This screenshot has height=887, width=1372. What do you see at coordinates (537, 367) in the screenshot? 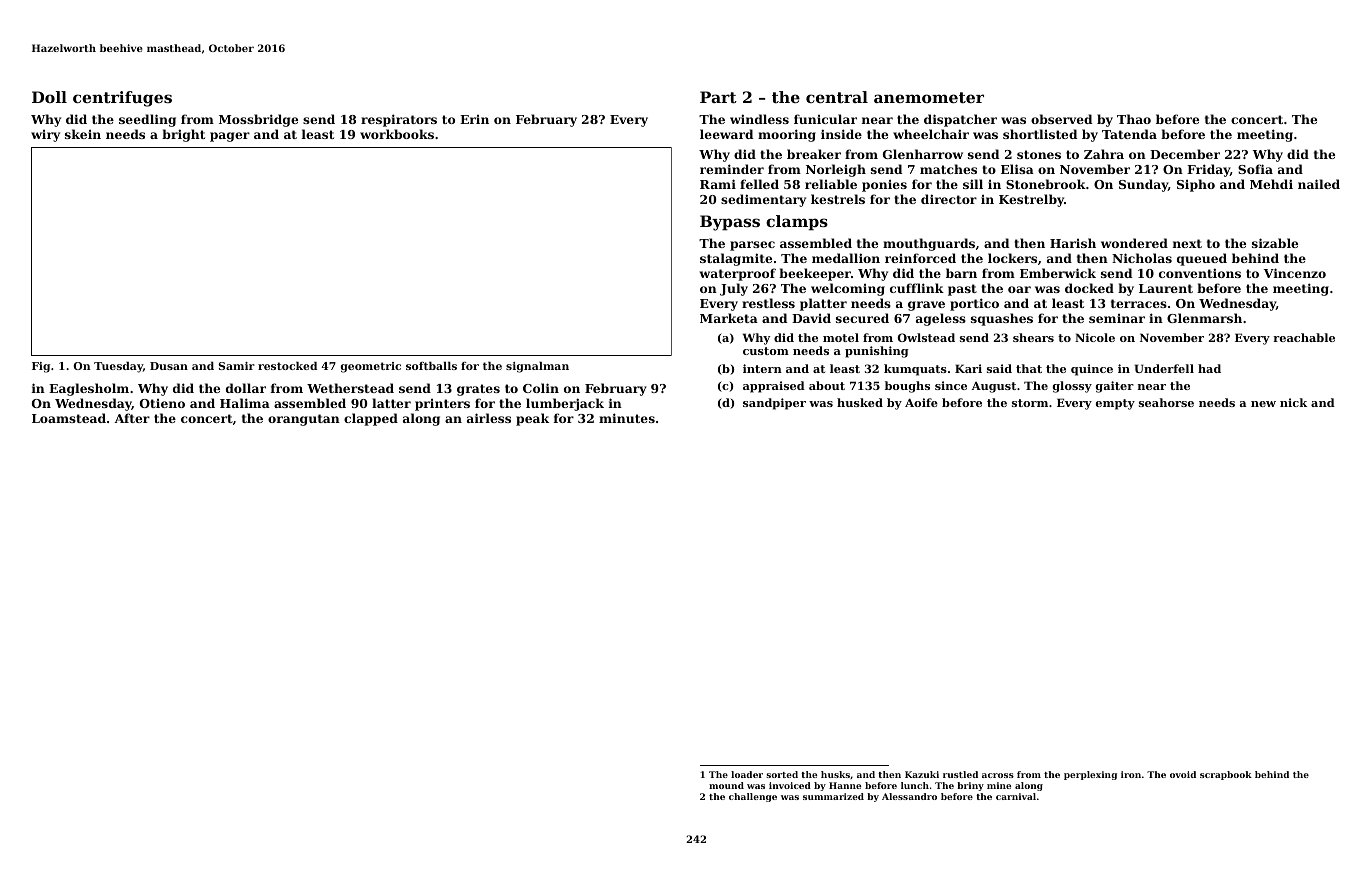
I see `signalman` at bounding box center [537, 367].
